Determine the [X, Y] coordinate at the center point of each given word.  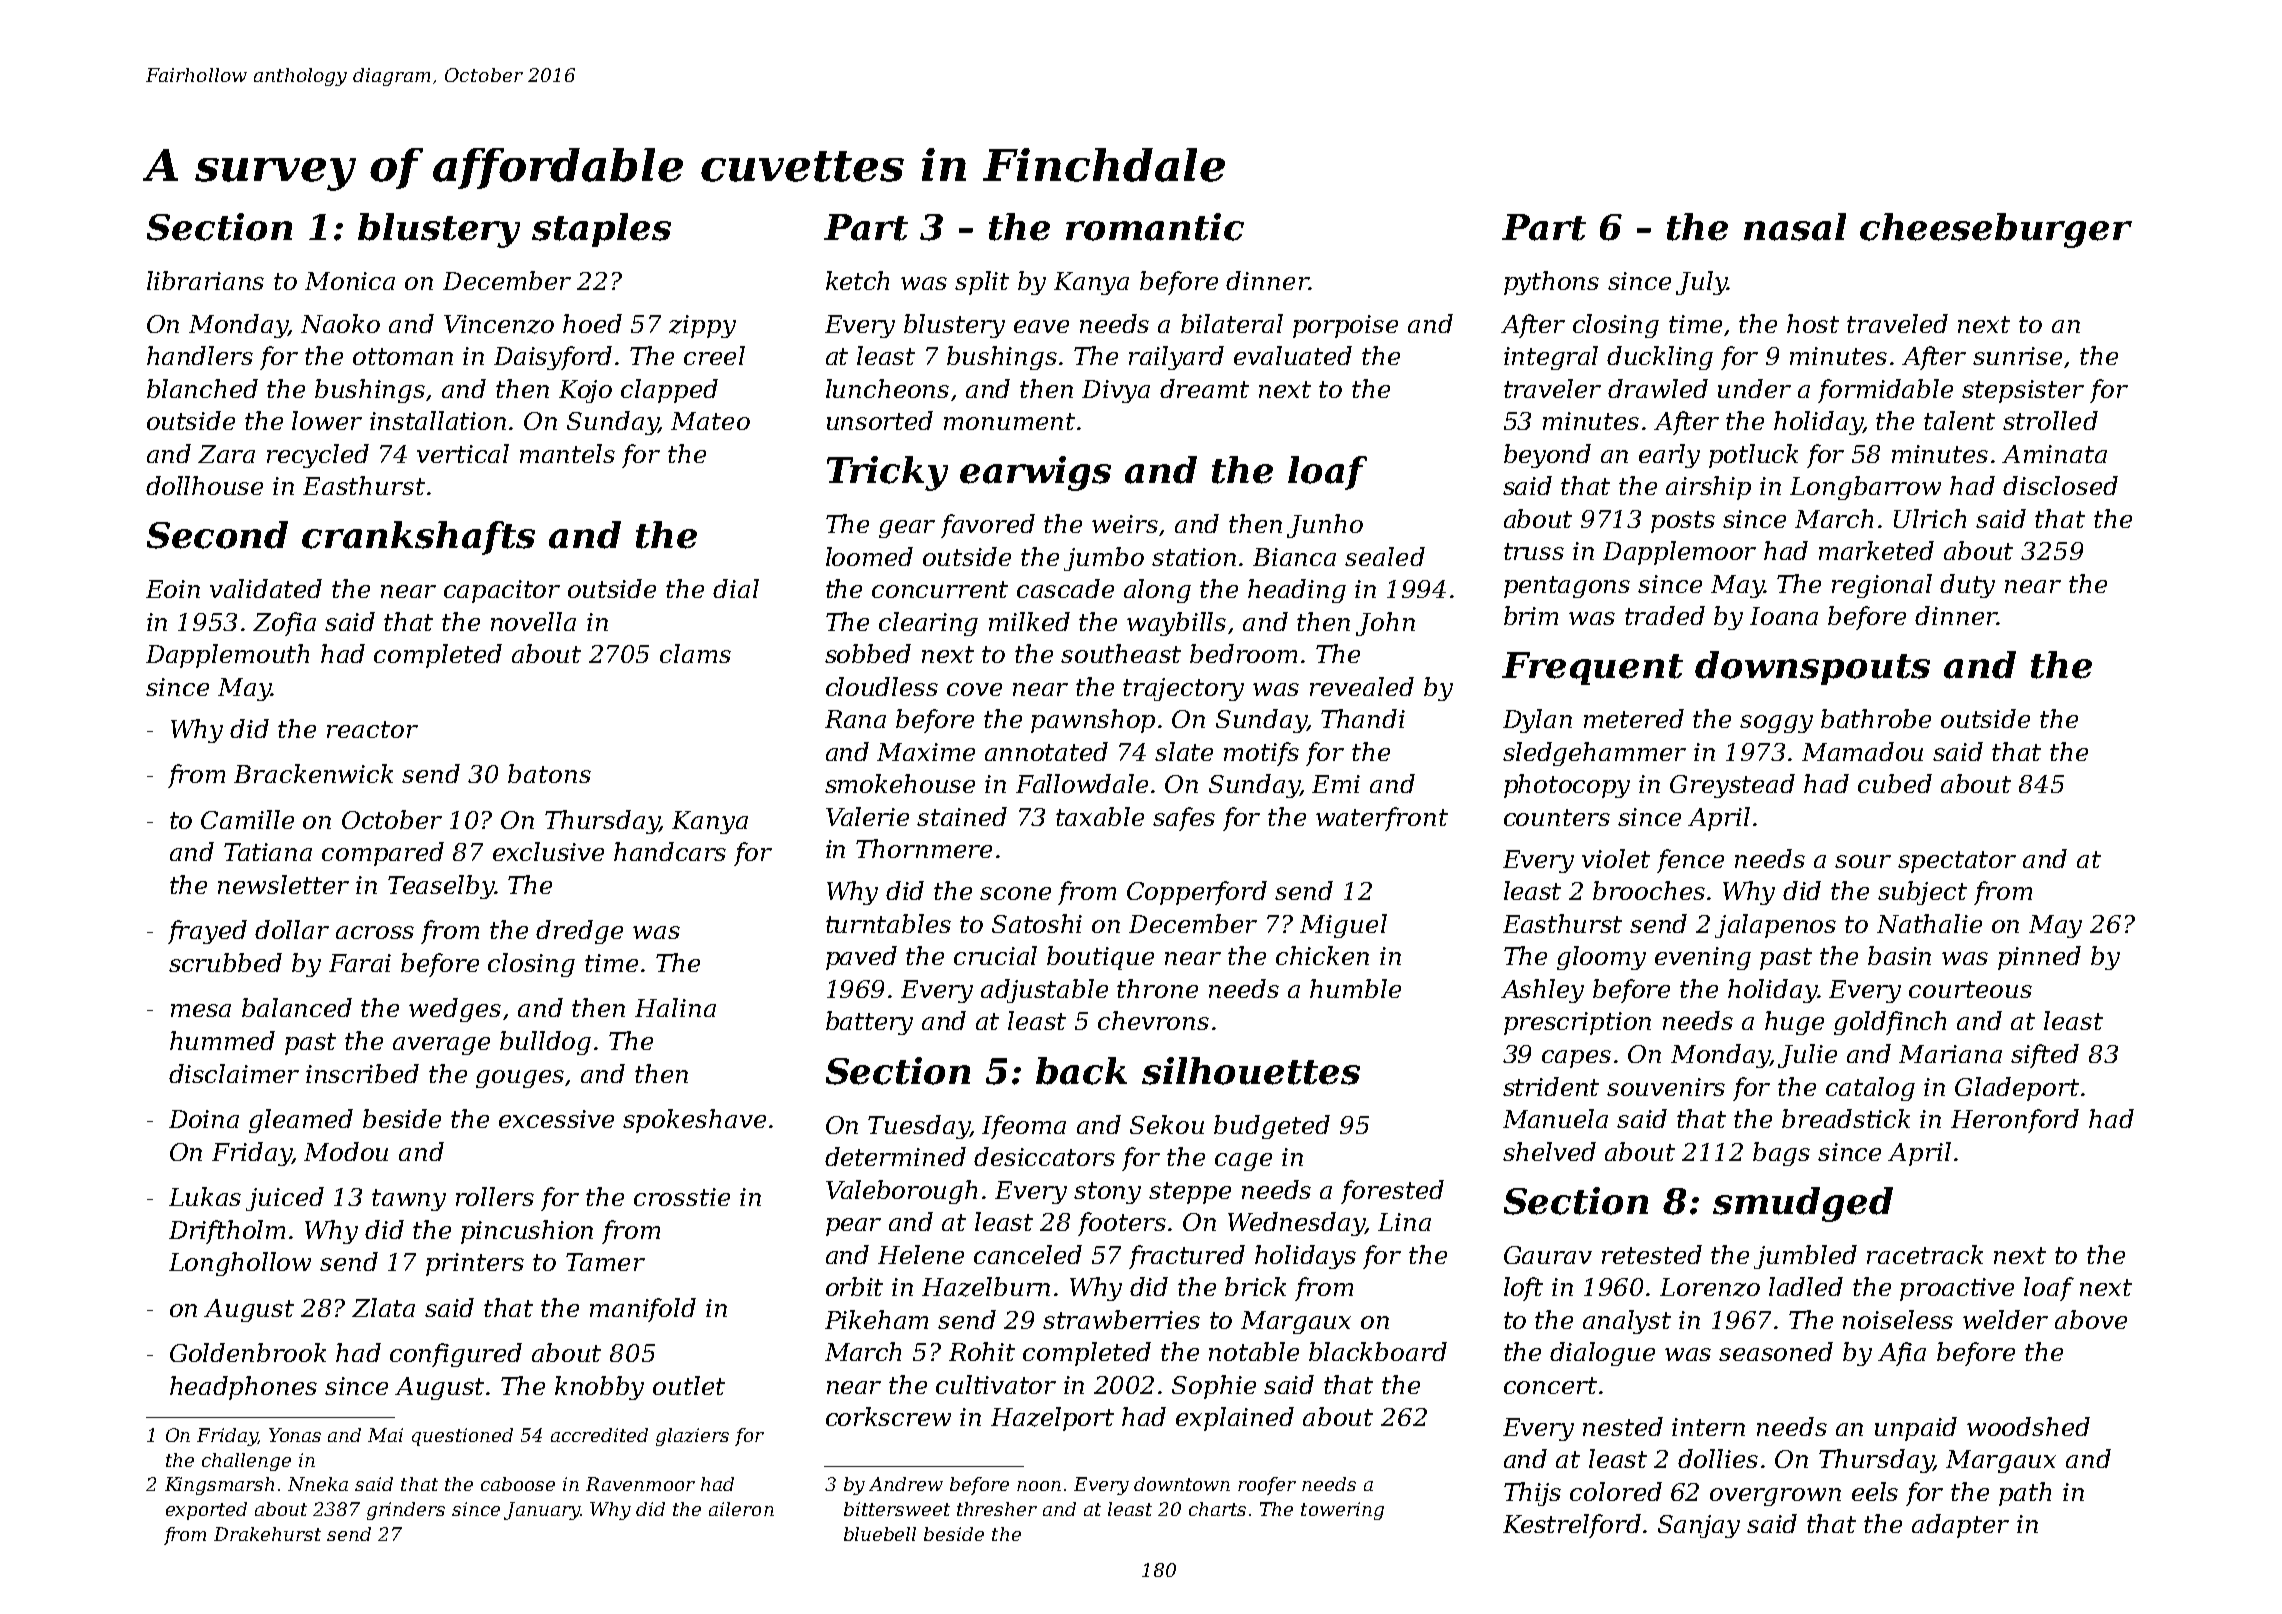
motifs [1261, 754]
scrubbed [225, 962]
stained [962, 816]
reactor [372, 729]
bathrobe [1876, 718]
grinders [406, 1511]
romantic [1155, 227]
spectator [1957, 862]
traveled [1897, 323]
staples [601, 230]
